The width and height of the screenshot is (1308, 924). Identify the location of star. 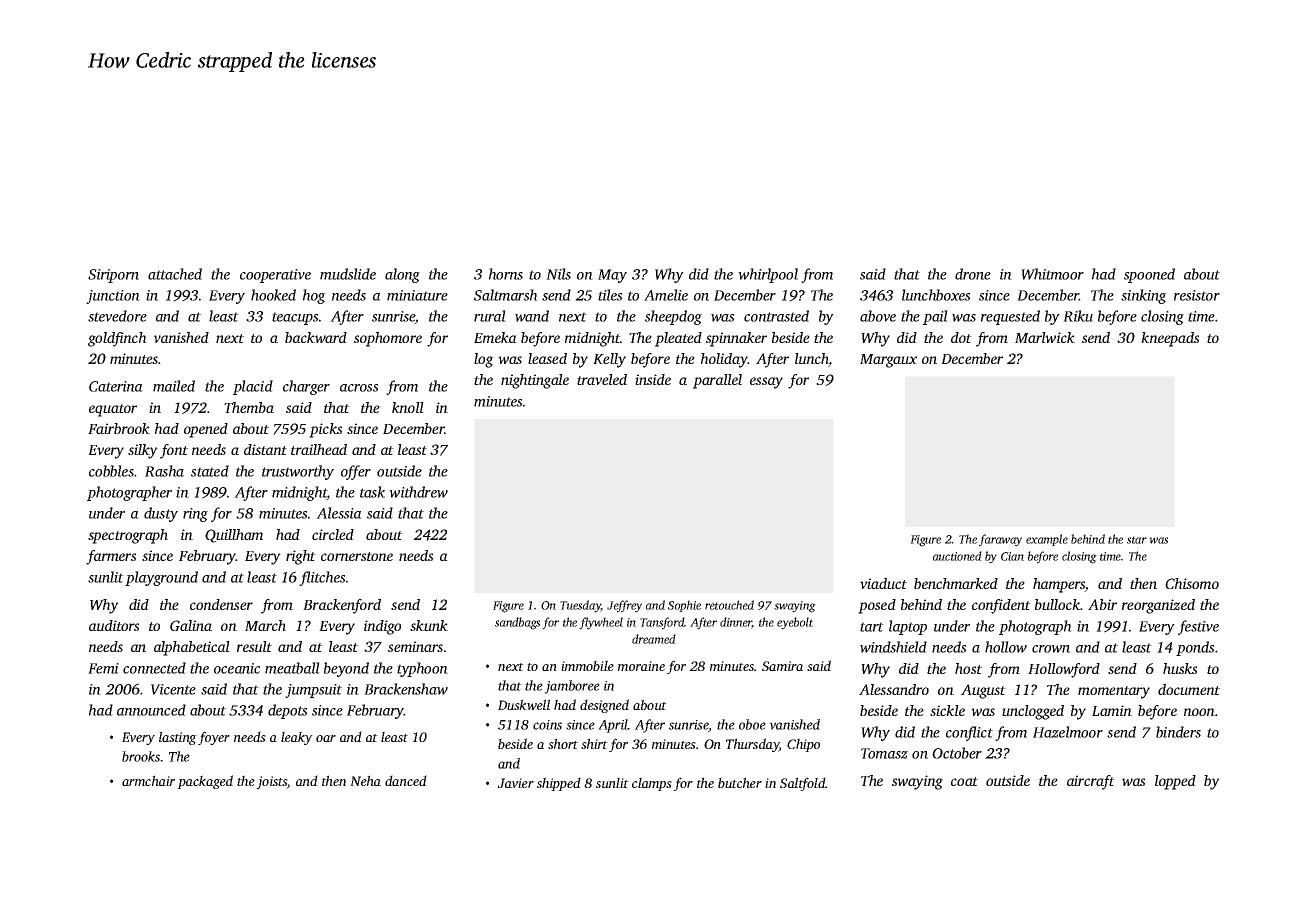
(1137, 540).
